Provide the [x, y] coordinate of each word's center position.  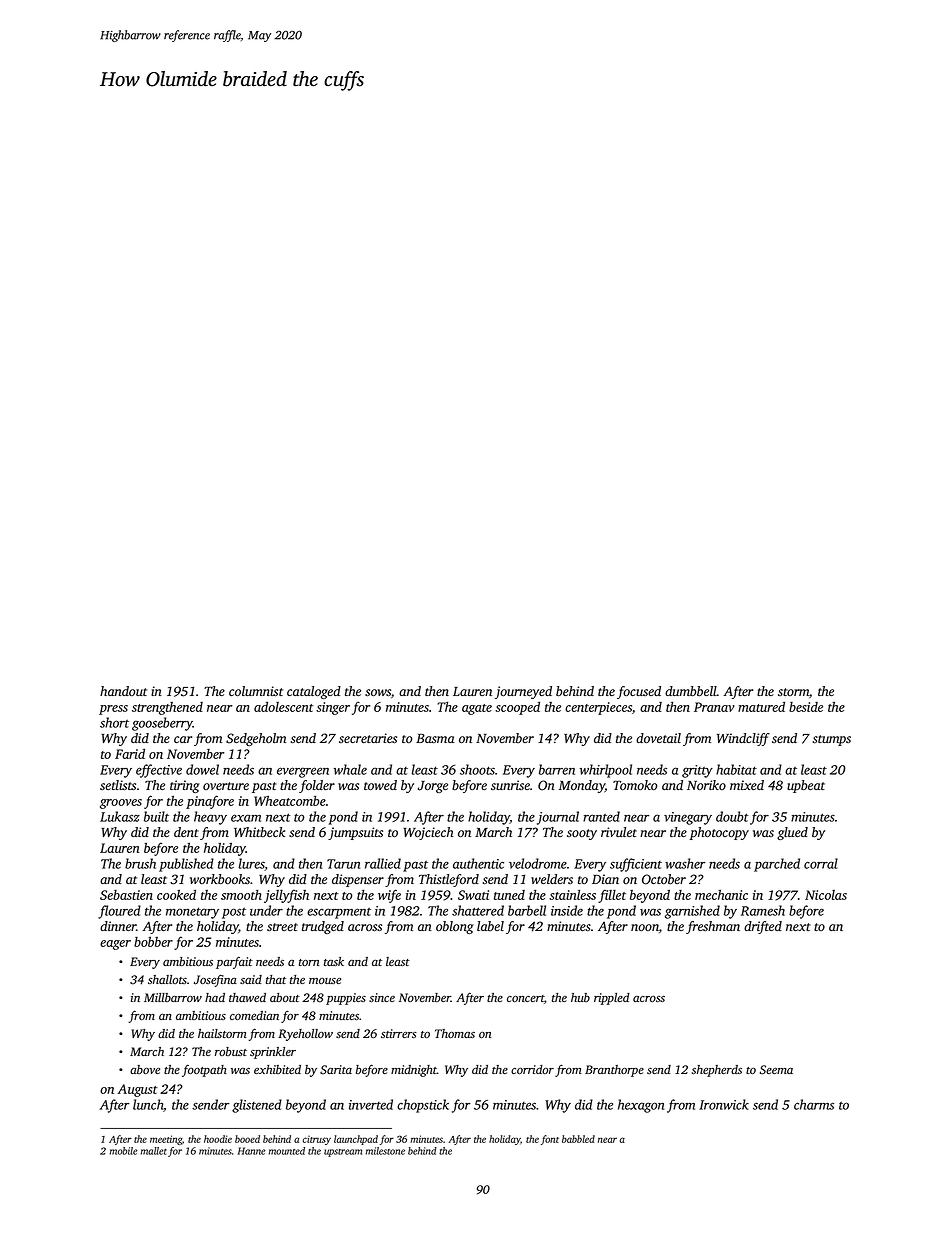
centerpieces [598, 708]
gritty [697, 771]
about [285, 997]
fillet [612, 896]
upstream [343, 1153]
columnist [256, 691]
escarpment [339, 913]
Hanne [251, 1151]
